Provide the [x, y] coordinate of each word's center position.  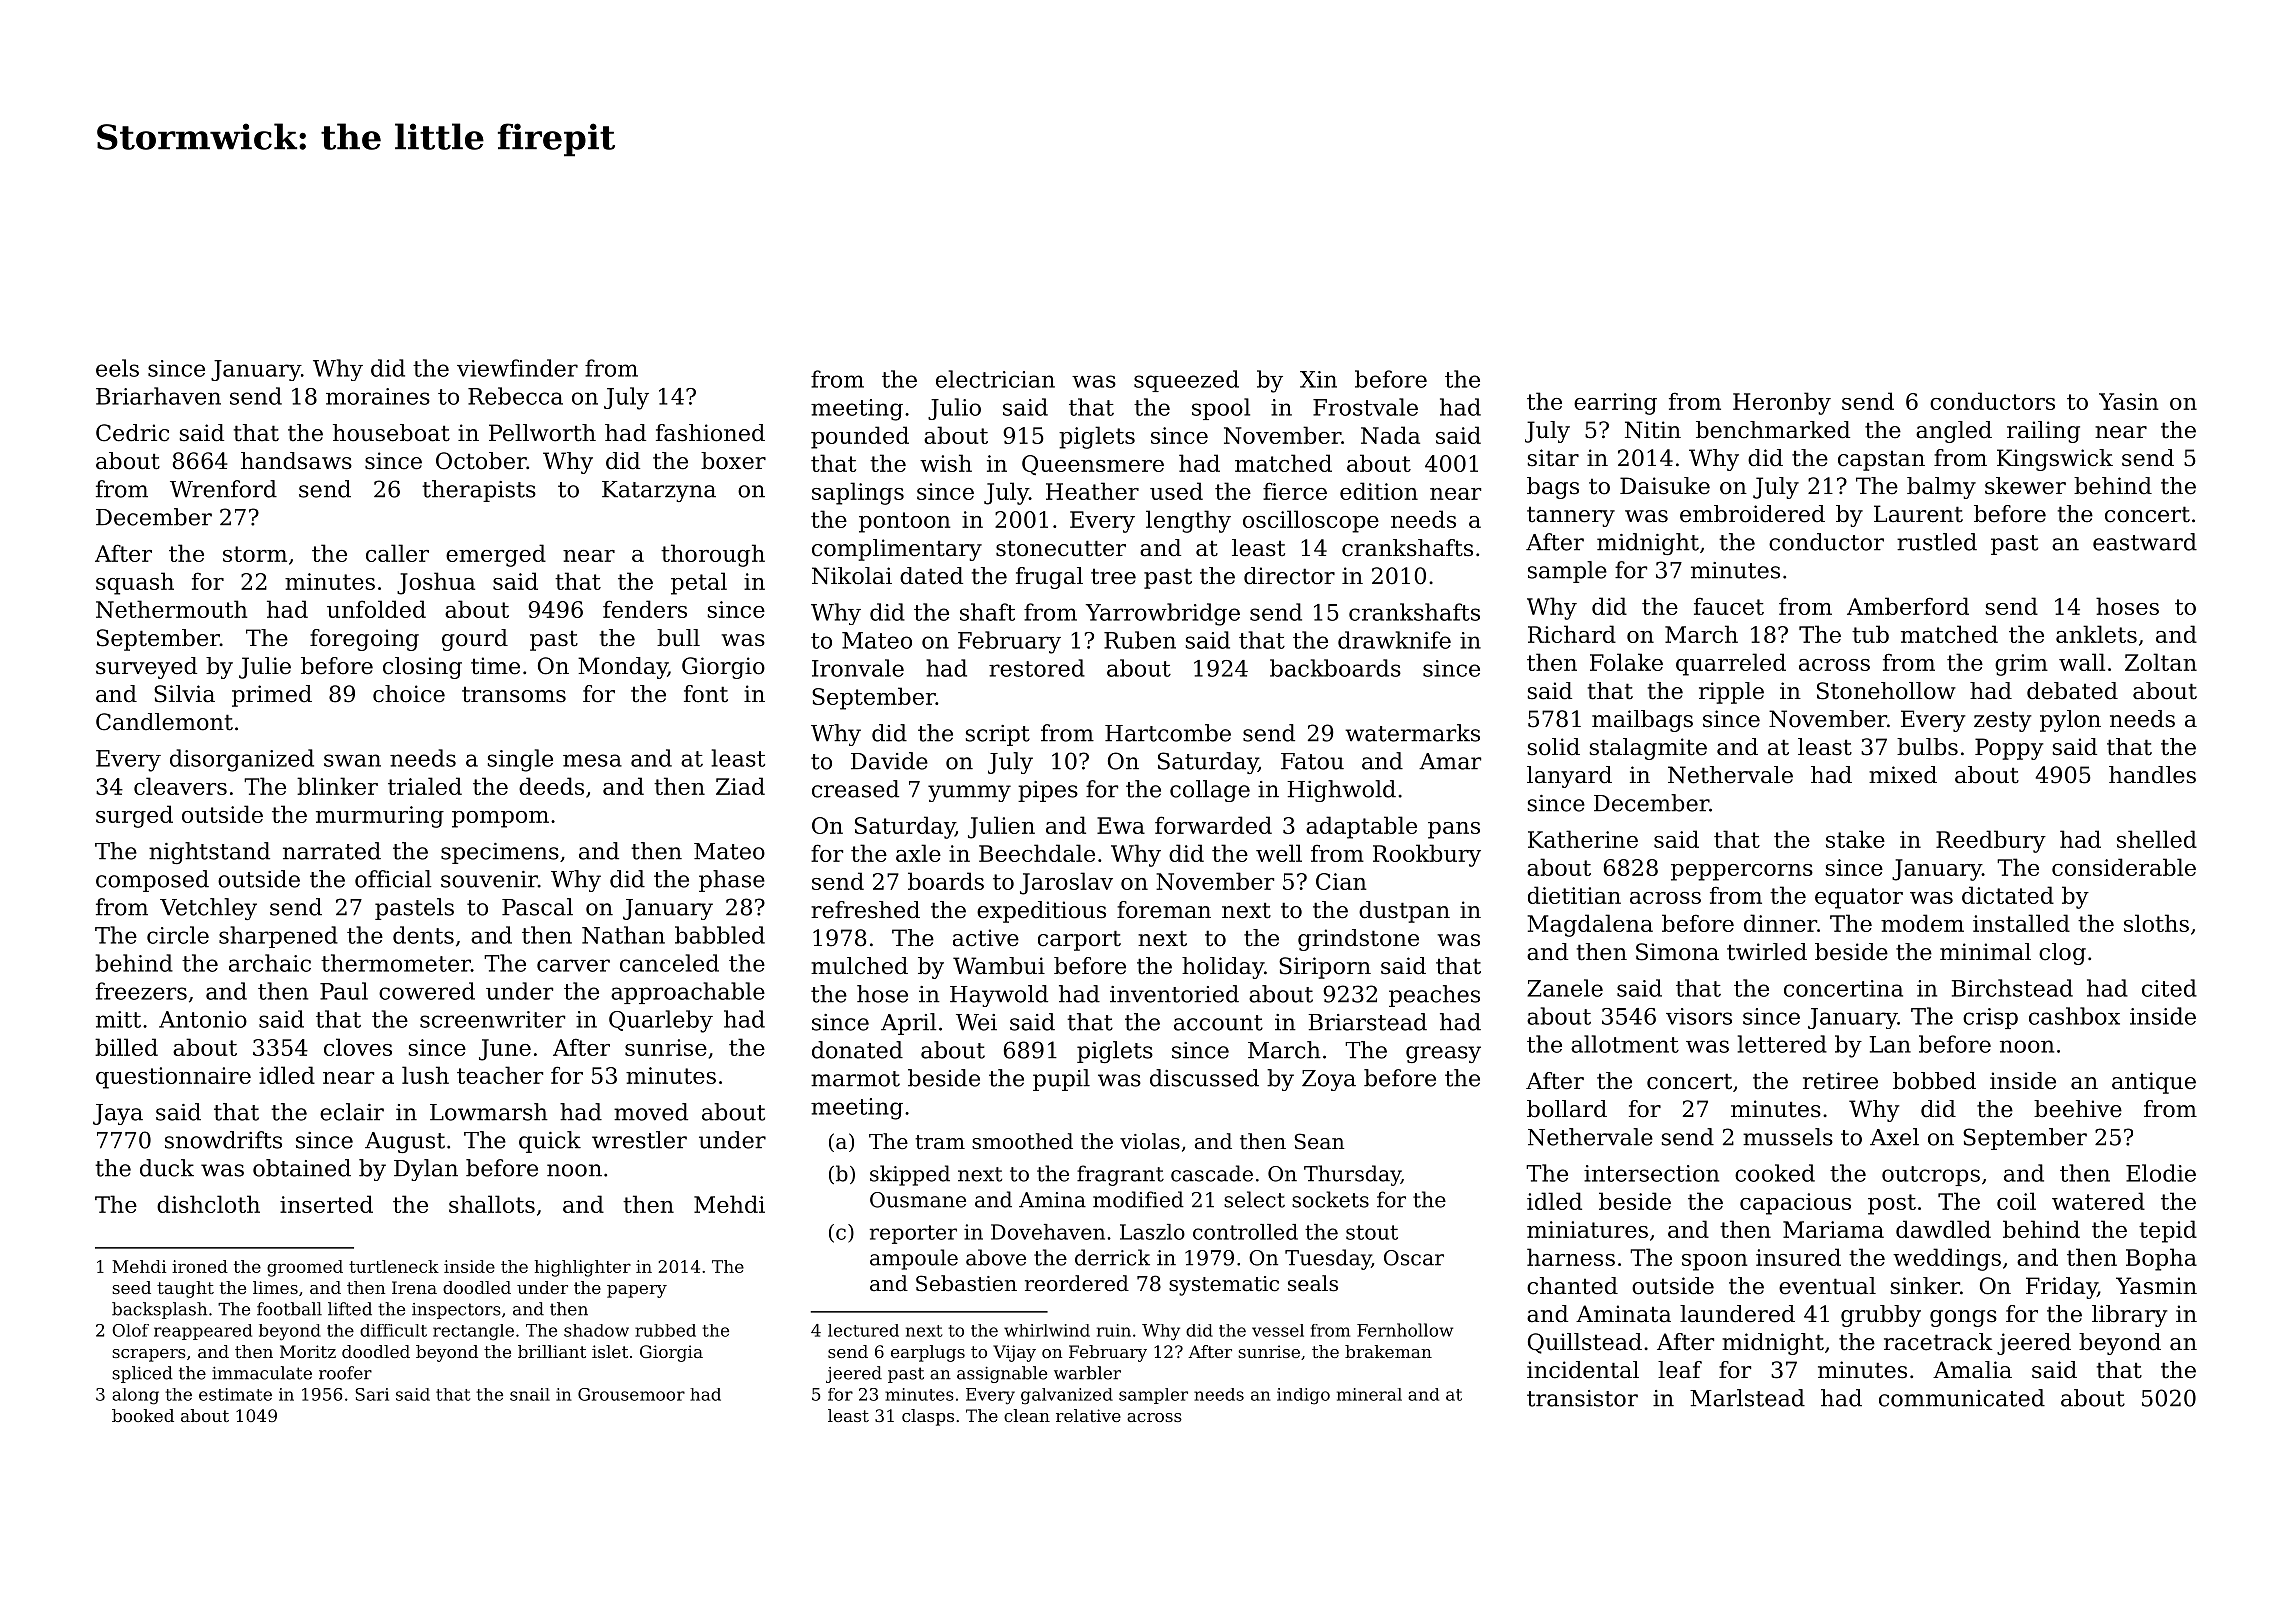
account [1218, 1023]
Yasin [2128, 401]
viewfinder [517, 368]
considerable [2124, 867]
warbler [1087, 1373]
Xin [1318, 379]
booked [143, 1415]
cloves [358, 1047]
